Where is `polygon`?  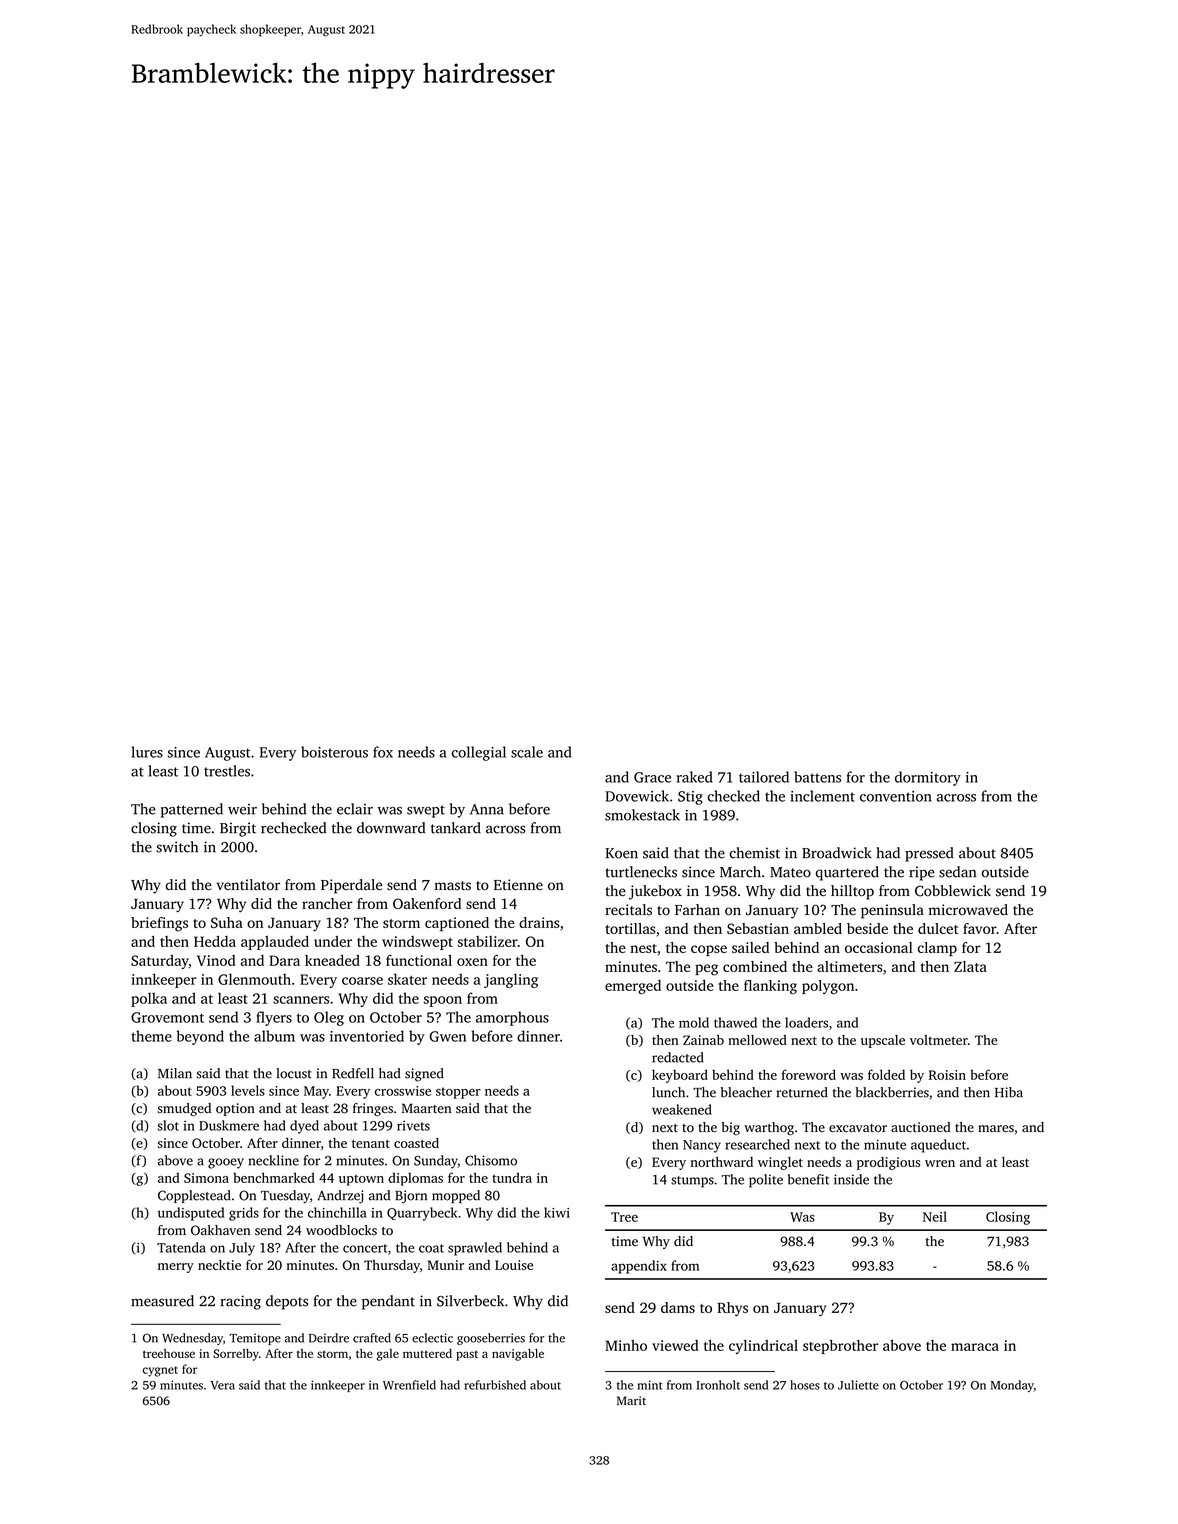 polygon is located at coordinates (828, 987).
